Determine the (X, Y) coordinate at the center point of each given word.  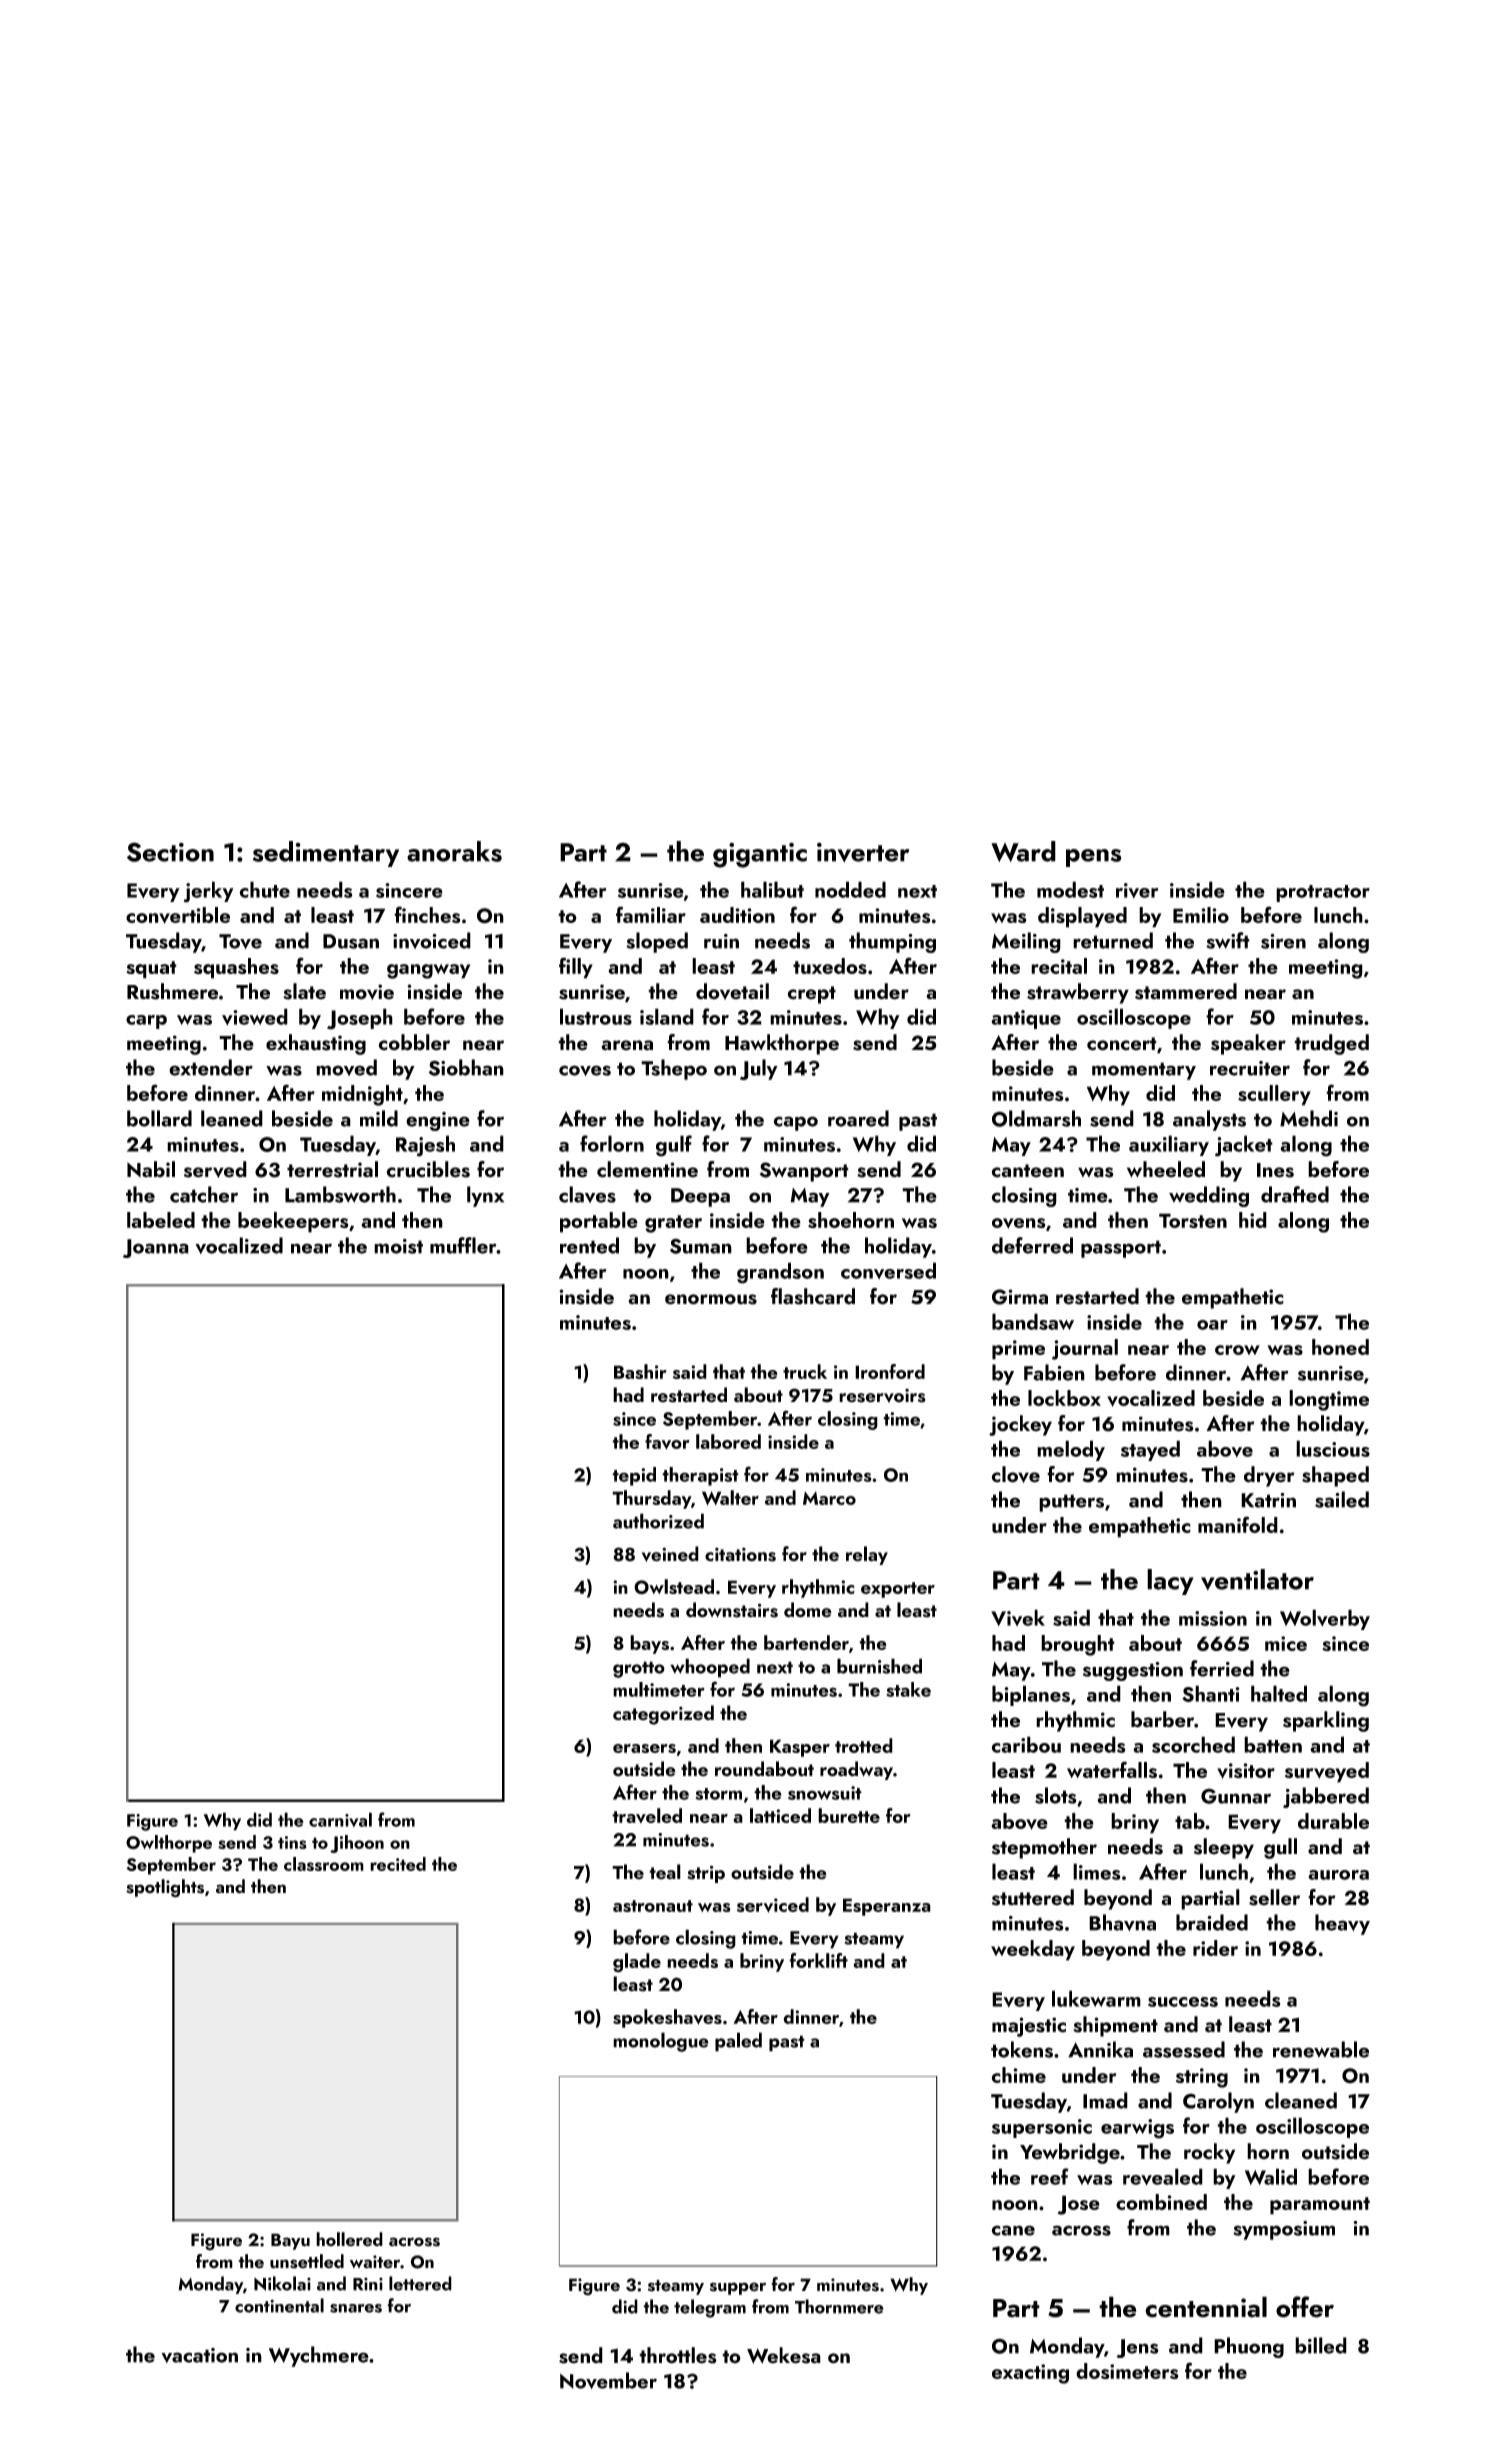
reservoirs (882, 1396)
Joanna (156, 1248)
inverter (863, 852)
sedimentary (326, 854)
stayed (1150, 1450)
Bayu (290, 2241)
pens (1093, 858)
